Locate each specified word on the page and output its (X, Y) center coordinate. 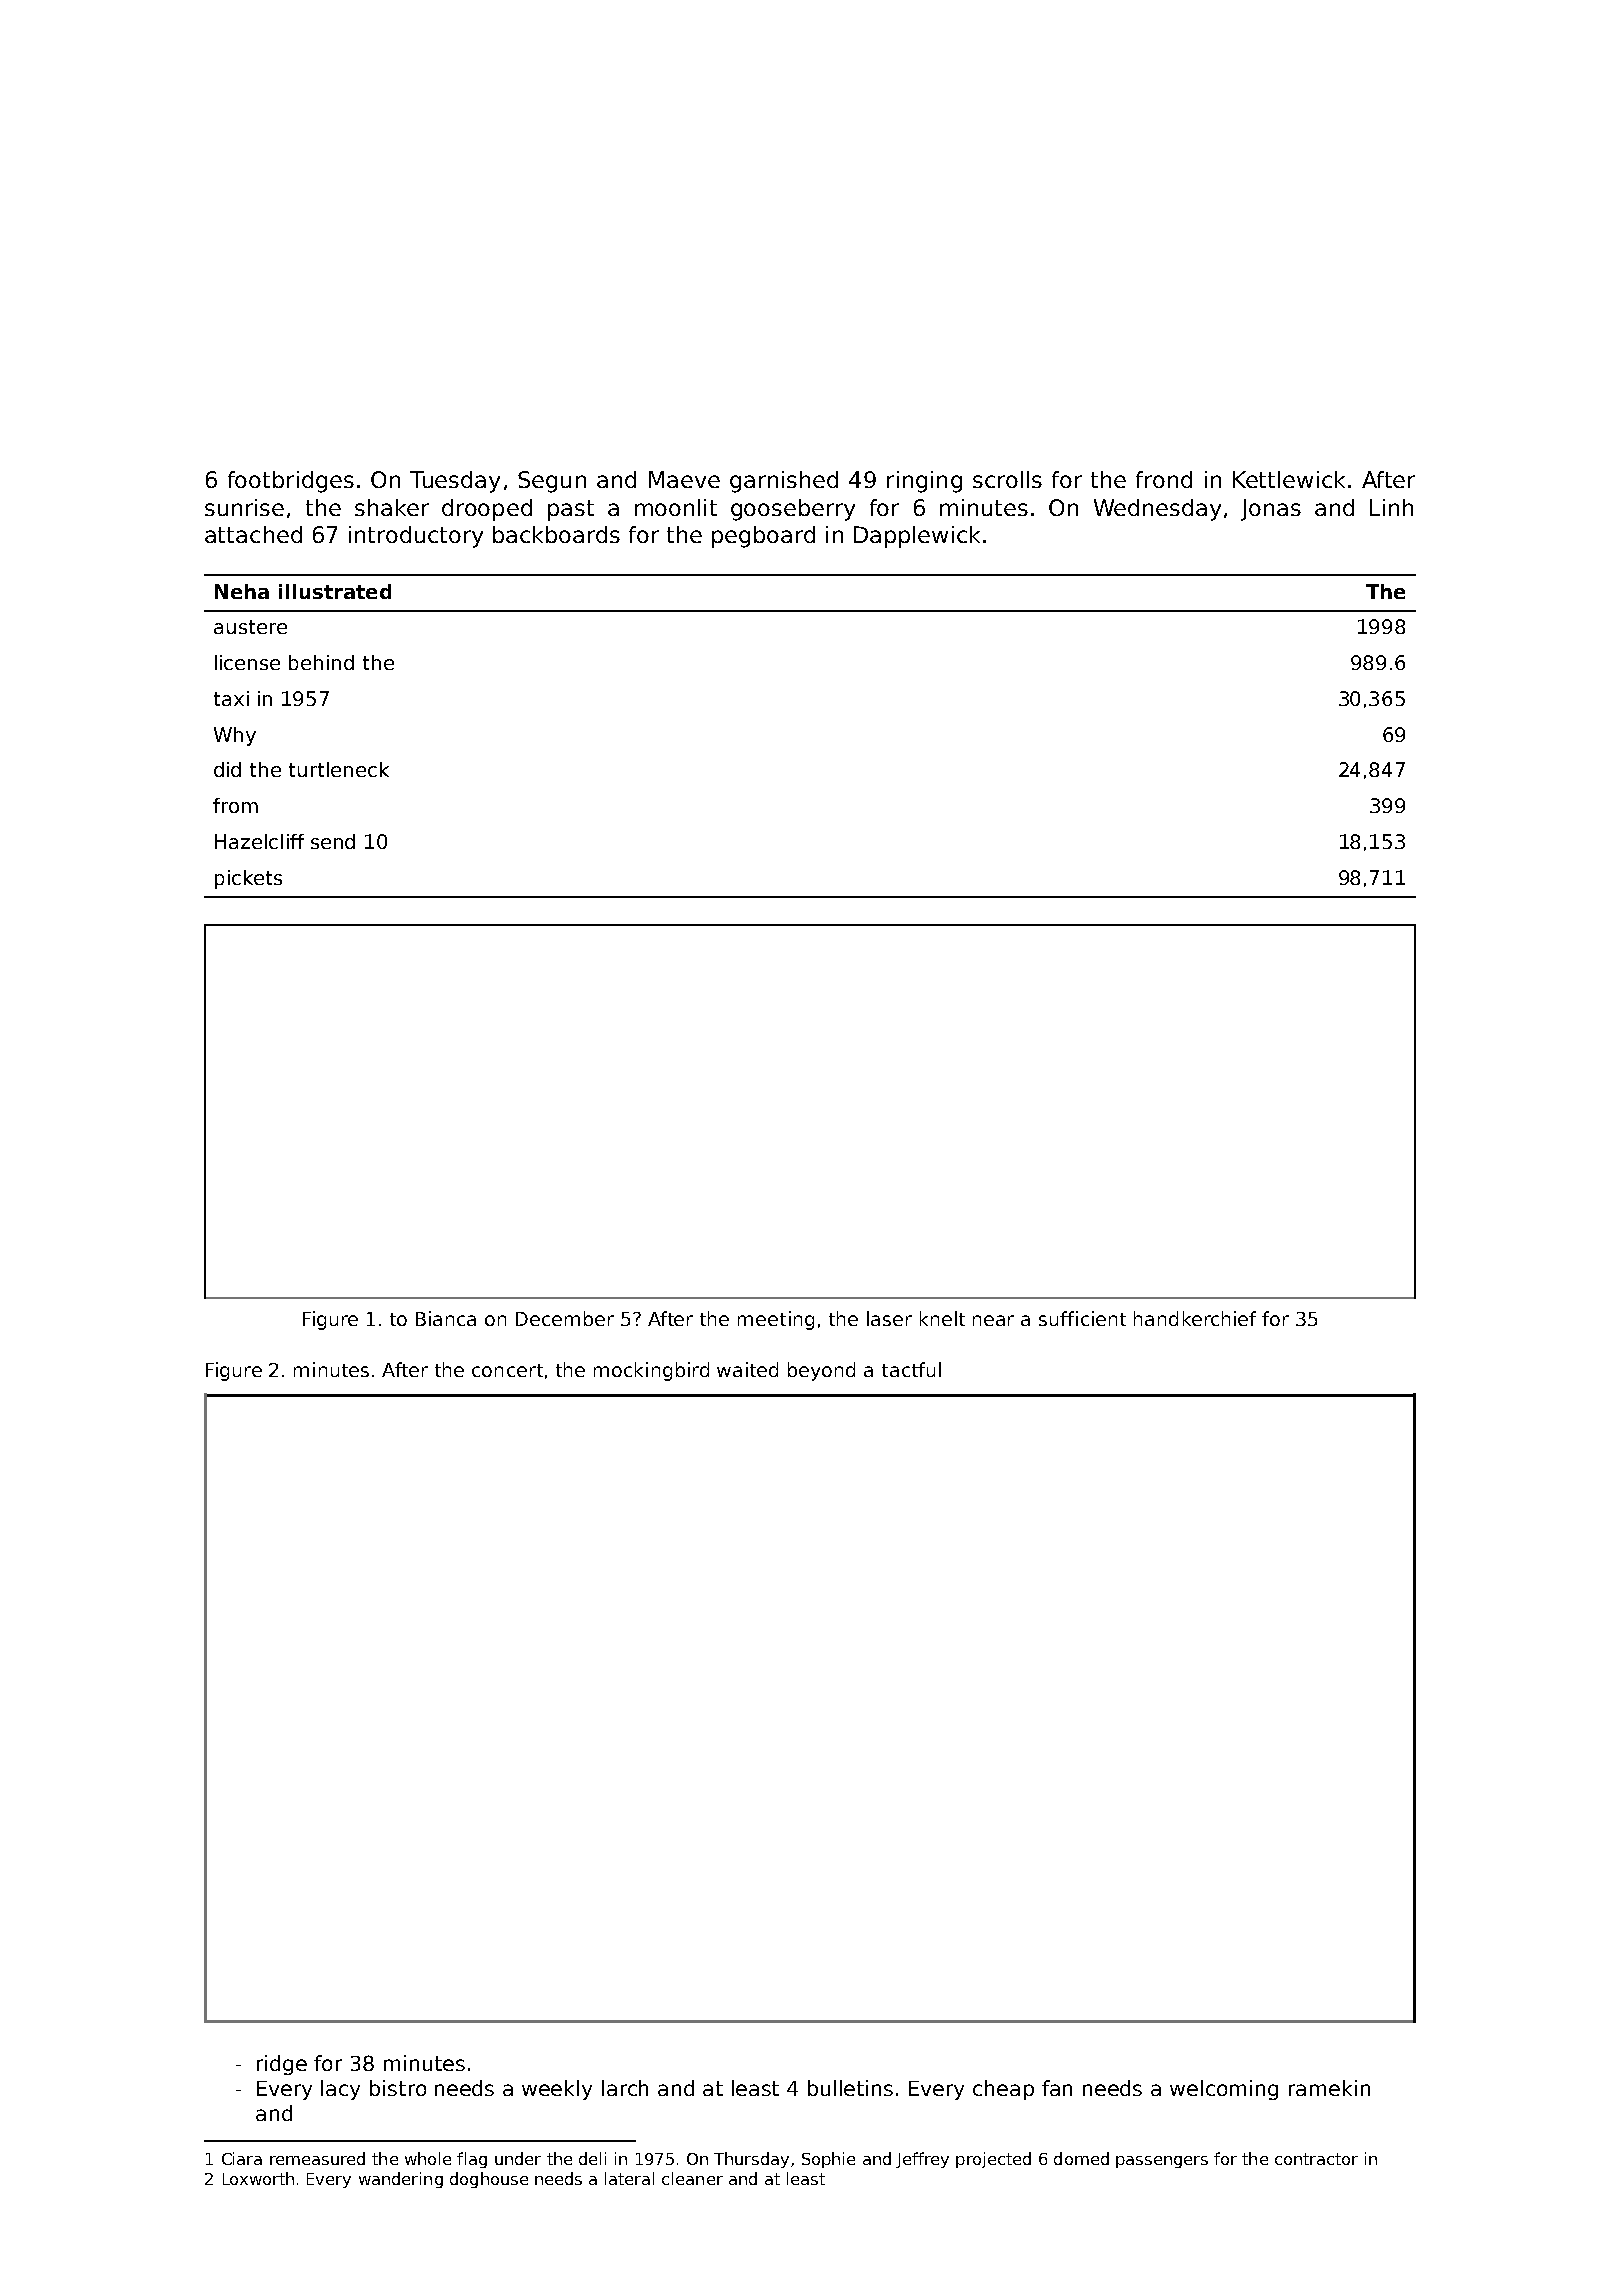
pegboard (763, 537)
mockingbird (651, 1371)
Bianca (446, 1318)
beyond (821, 1371)
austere (250, 627)
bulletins (850, 2088)
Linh (1391, 507)
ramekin (1329, 2088)
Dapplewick (917, 537)
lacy (340, 2090)
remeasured (317, 2158)
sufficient (1082, 1318)
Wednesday (1157, 510)
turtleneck (339, 769)
